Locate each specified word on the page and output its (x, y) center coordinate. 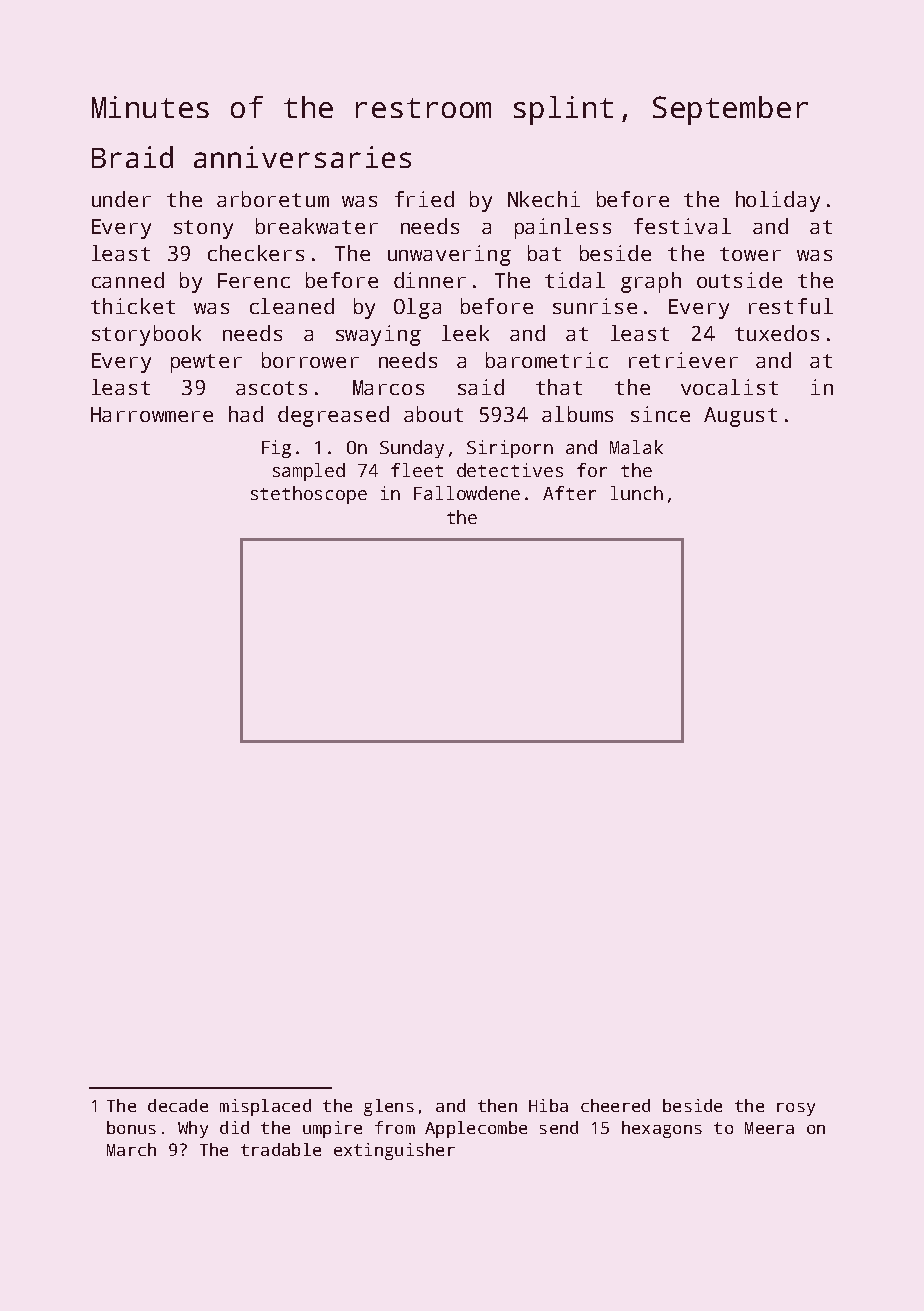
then (497, 1105)
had (246, 414)
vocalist (729, 387)
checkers (256, 253)
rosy (796, 1109)
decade (178, 1105)
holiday (778, 201)
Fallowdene (467, 493)
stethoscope (309, 495)
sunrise (595, 306)
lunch (637, 493)
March (131, 1149)
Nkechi (544, 199)
